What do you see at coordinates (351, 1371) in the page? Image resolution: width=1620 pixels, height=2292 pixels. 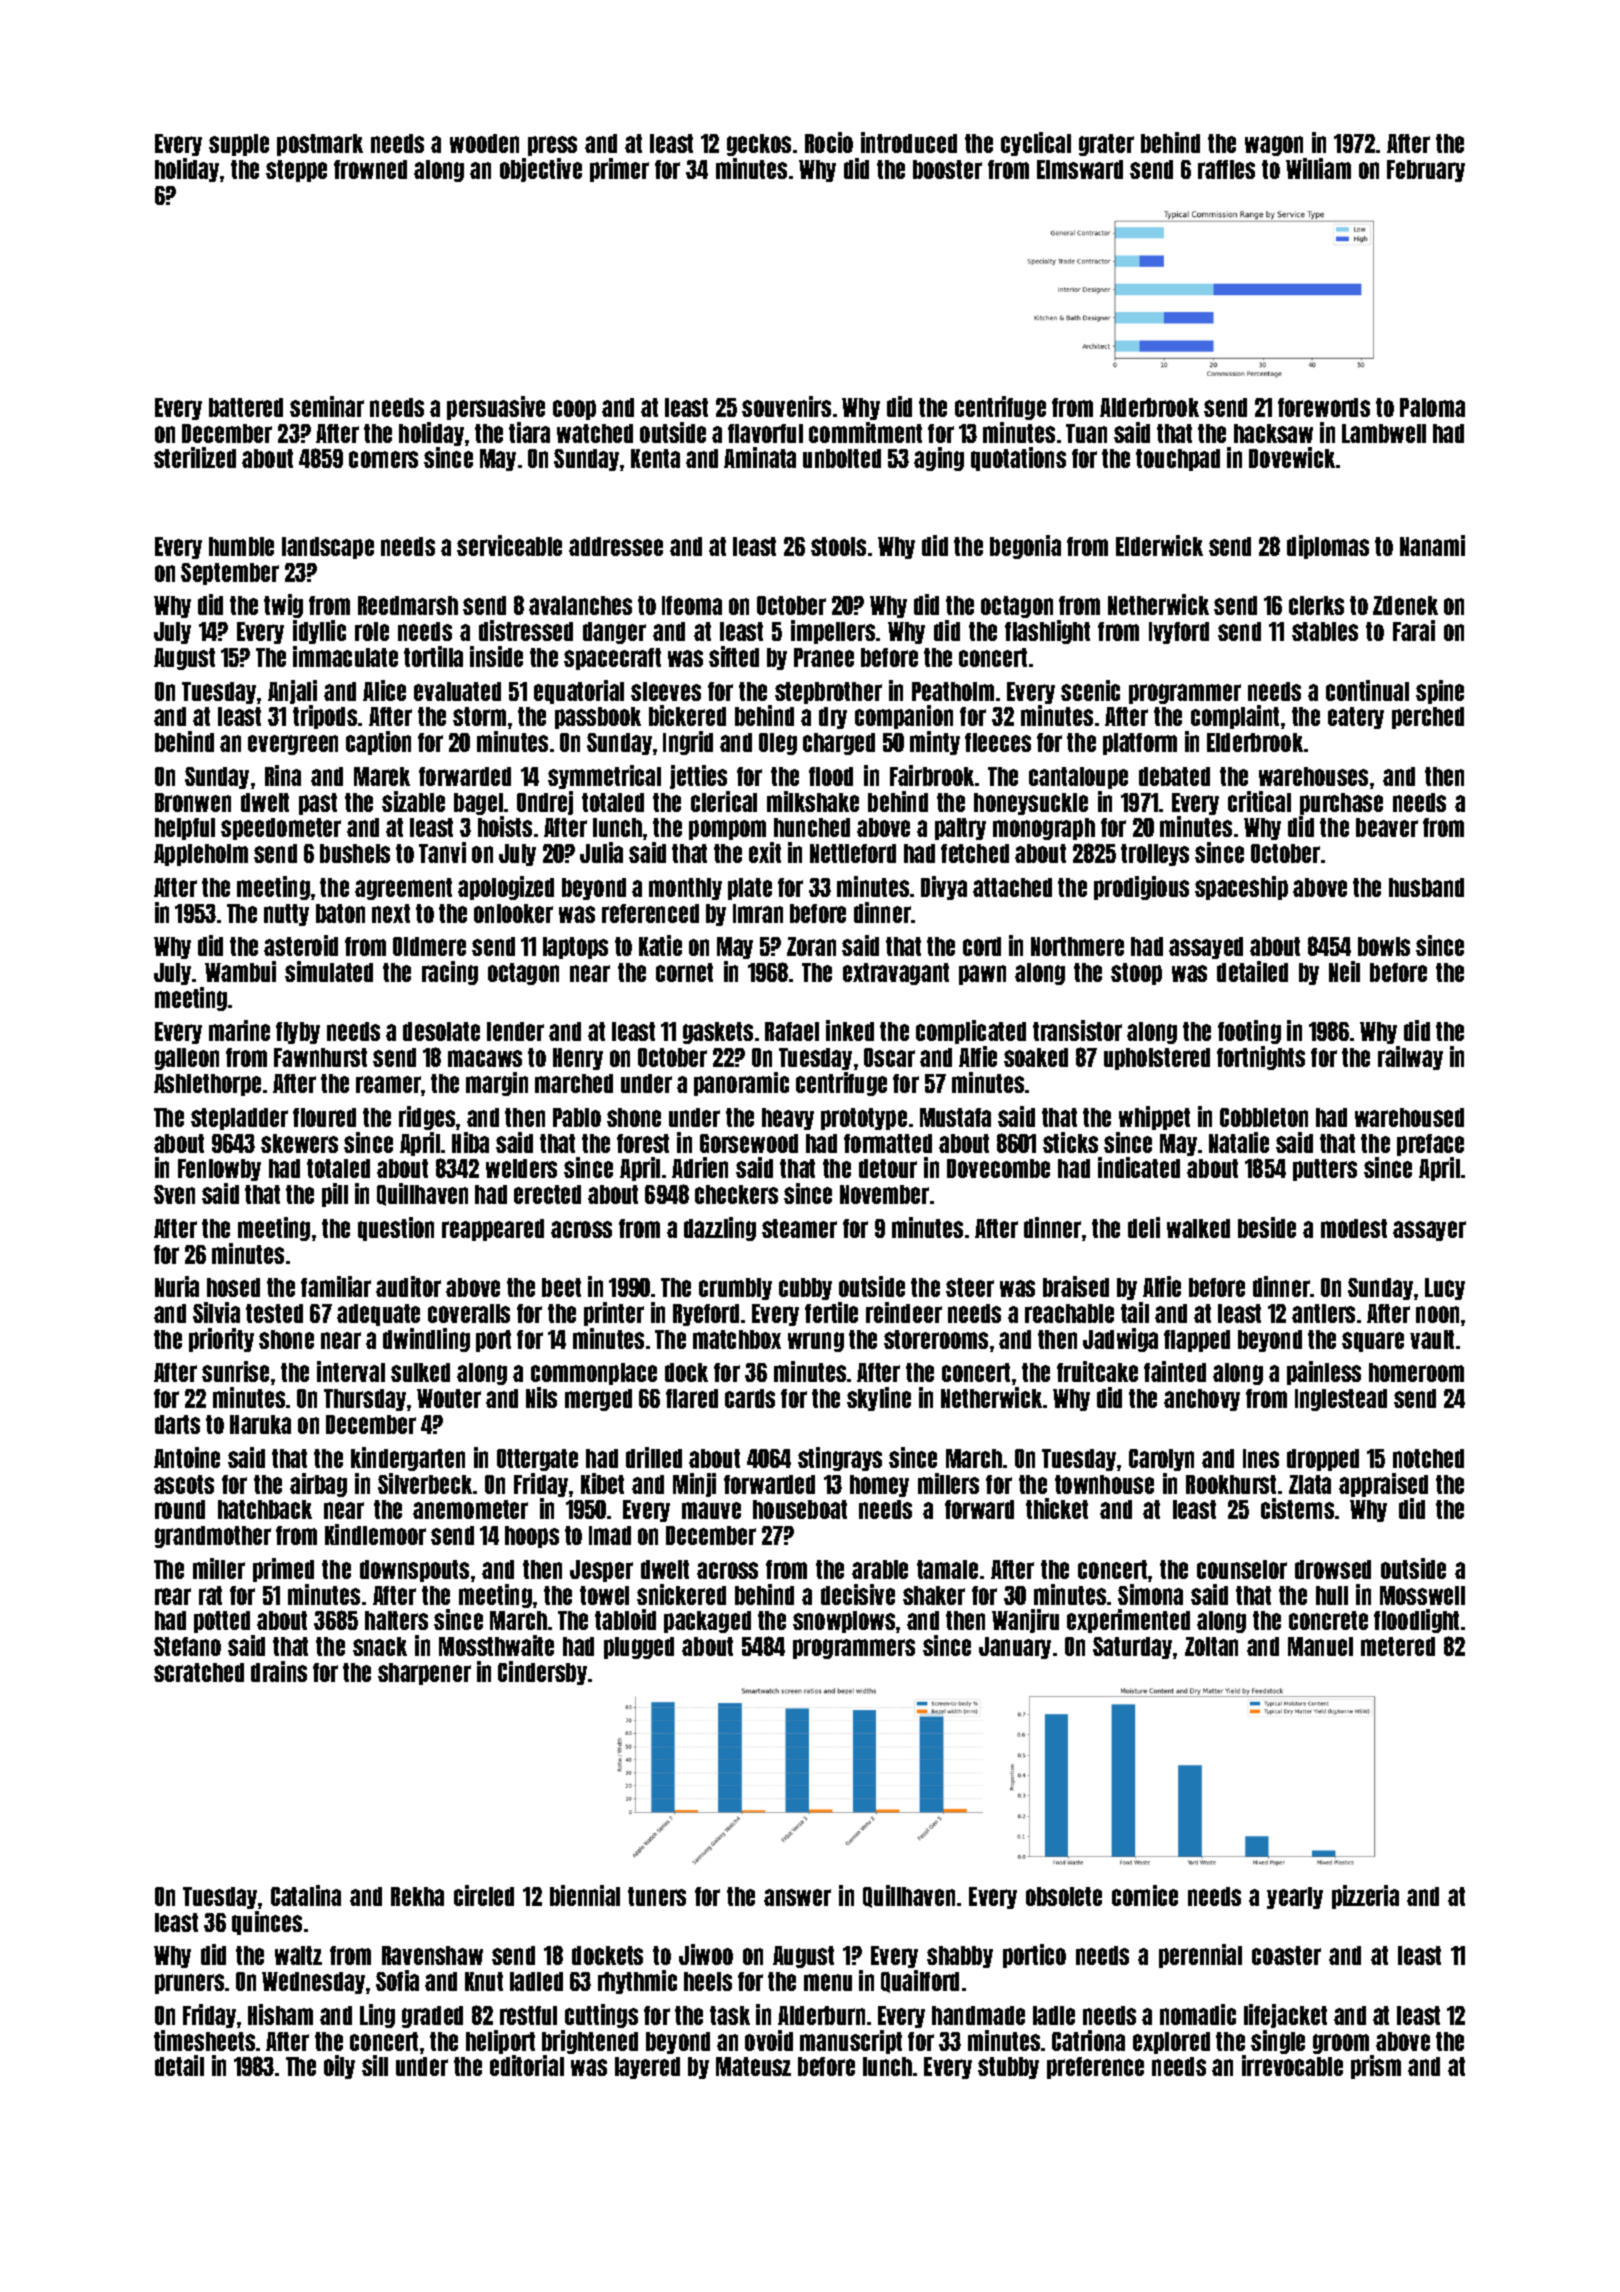 I see `interval` at bounding box center [351, 1371].
